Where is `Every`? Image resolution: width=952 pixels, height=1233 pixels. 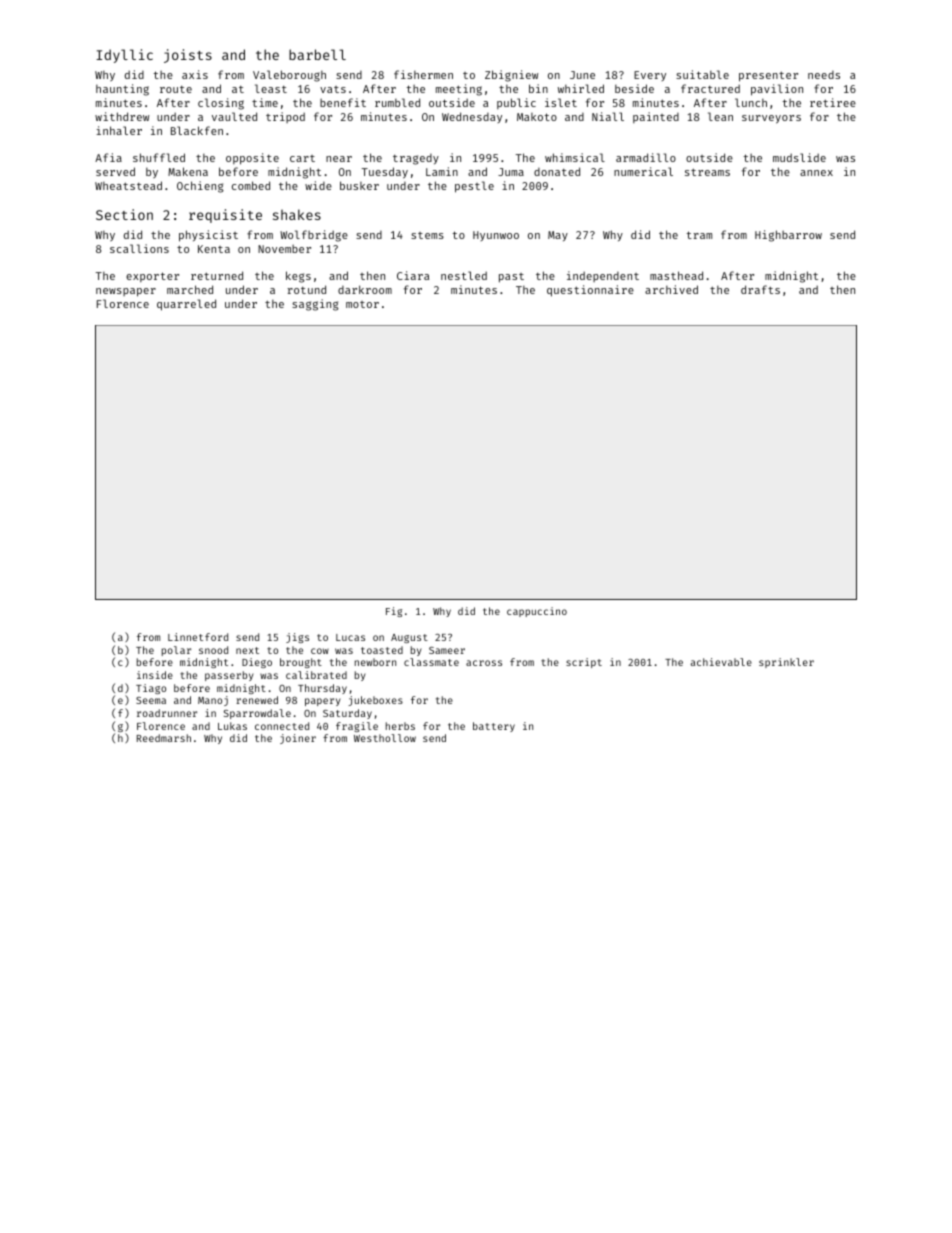
Every is located at coordinates (650, 76).
